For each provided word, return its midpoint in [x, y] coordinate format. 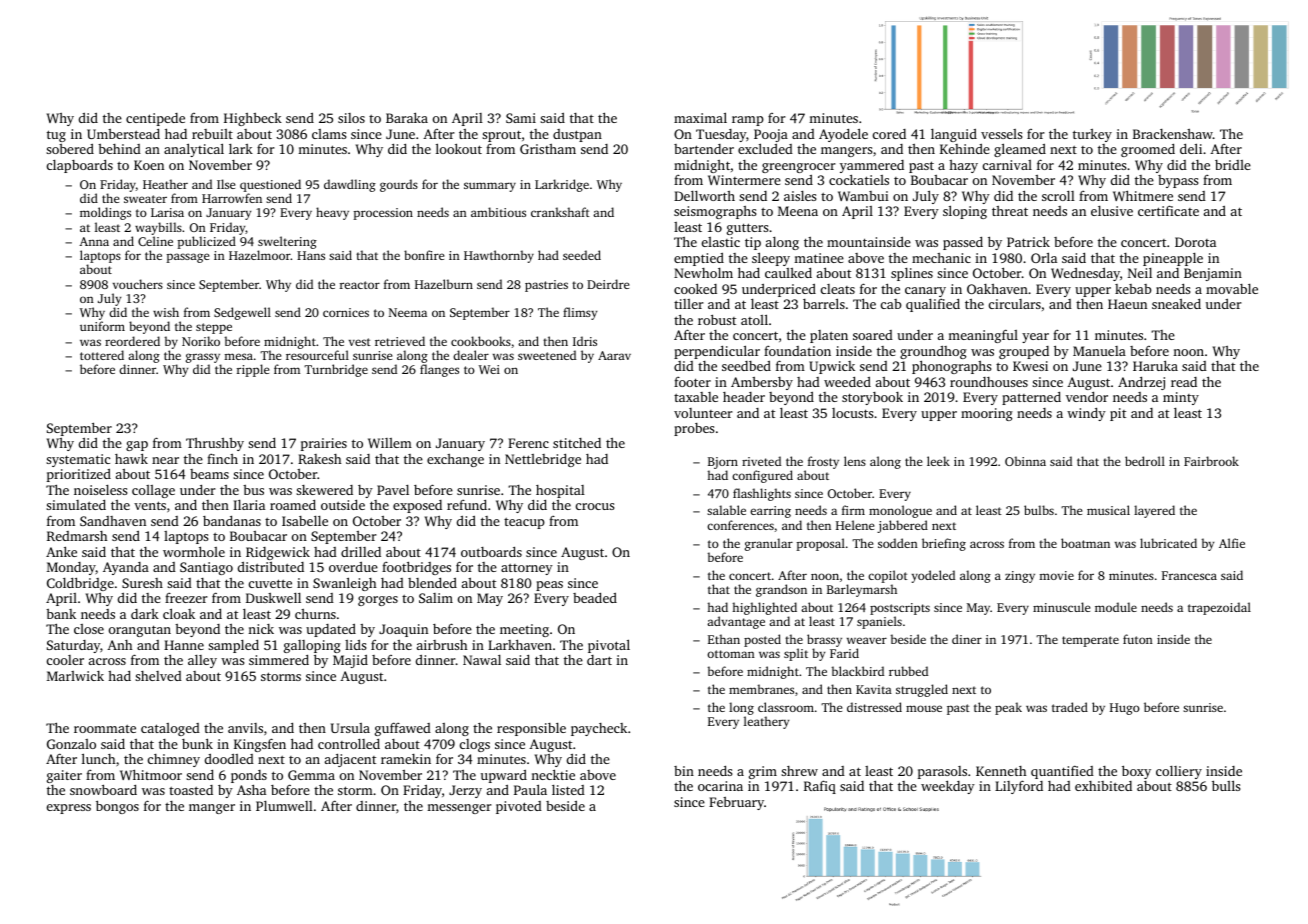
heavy [332, 213]
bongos [117, 807]
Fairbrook [1211, 461]
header [744, 397]
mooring [987, 414]
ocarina [720, 786]
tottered [102, 355]
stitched [577, 443]
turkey [1092, 135]
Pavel [393, 490]
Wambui [863, 196]
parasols [942, 772]
